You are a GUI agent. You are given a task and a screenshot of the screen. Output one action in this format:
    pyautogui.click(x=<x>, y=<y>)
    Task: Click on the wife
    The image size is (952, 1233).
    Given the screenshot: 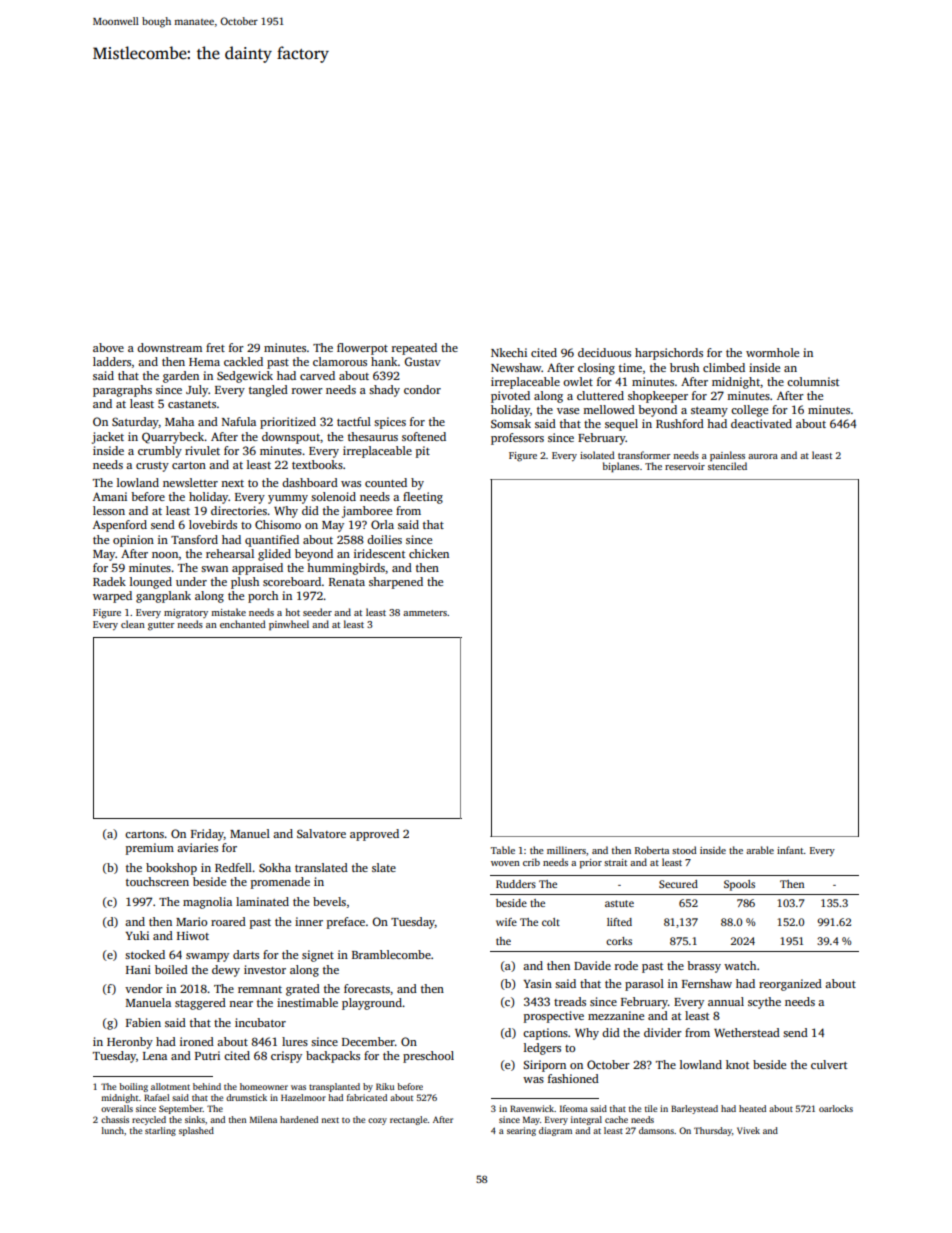 What is the action you would take?
    pyautogui.click(x=506, y=922)
